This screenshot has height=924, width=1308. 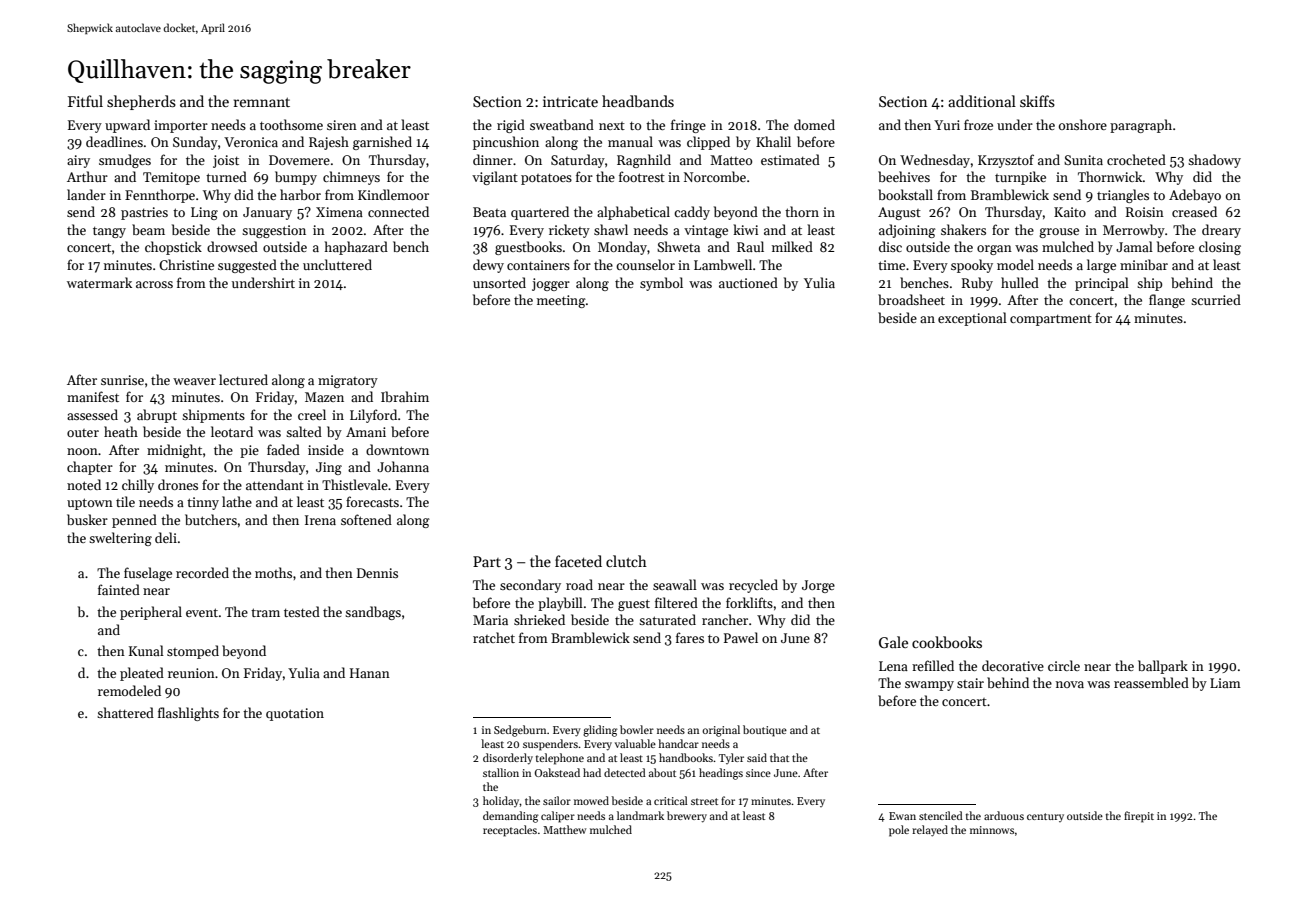 I want to click on Ruby, so click(x=977, y=284).
